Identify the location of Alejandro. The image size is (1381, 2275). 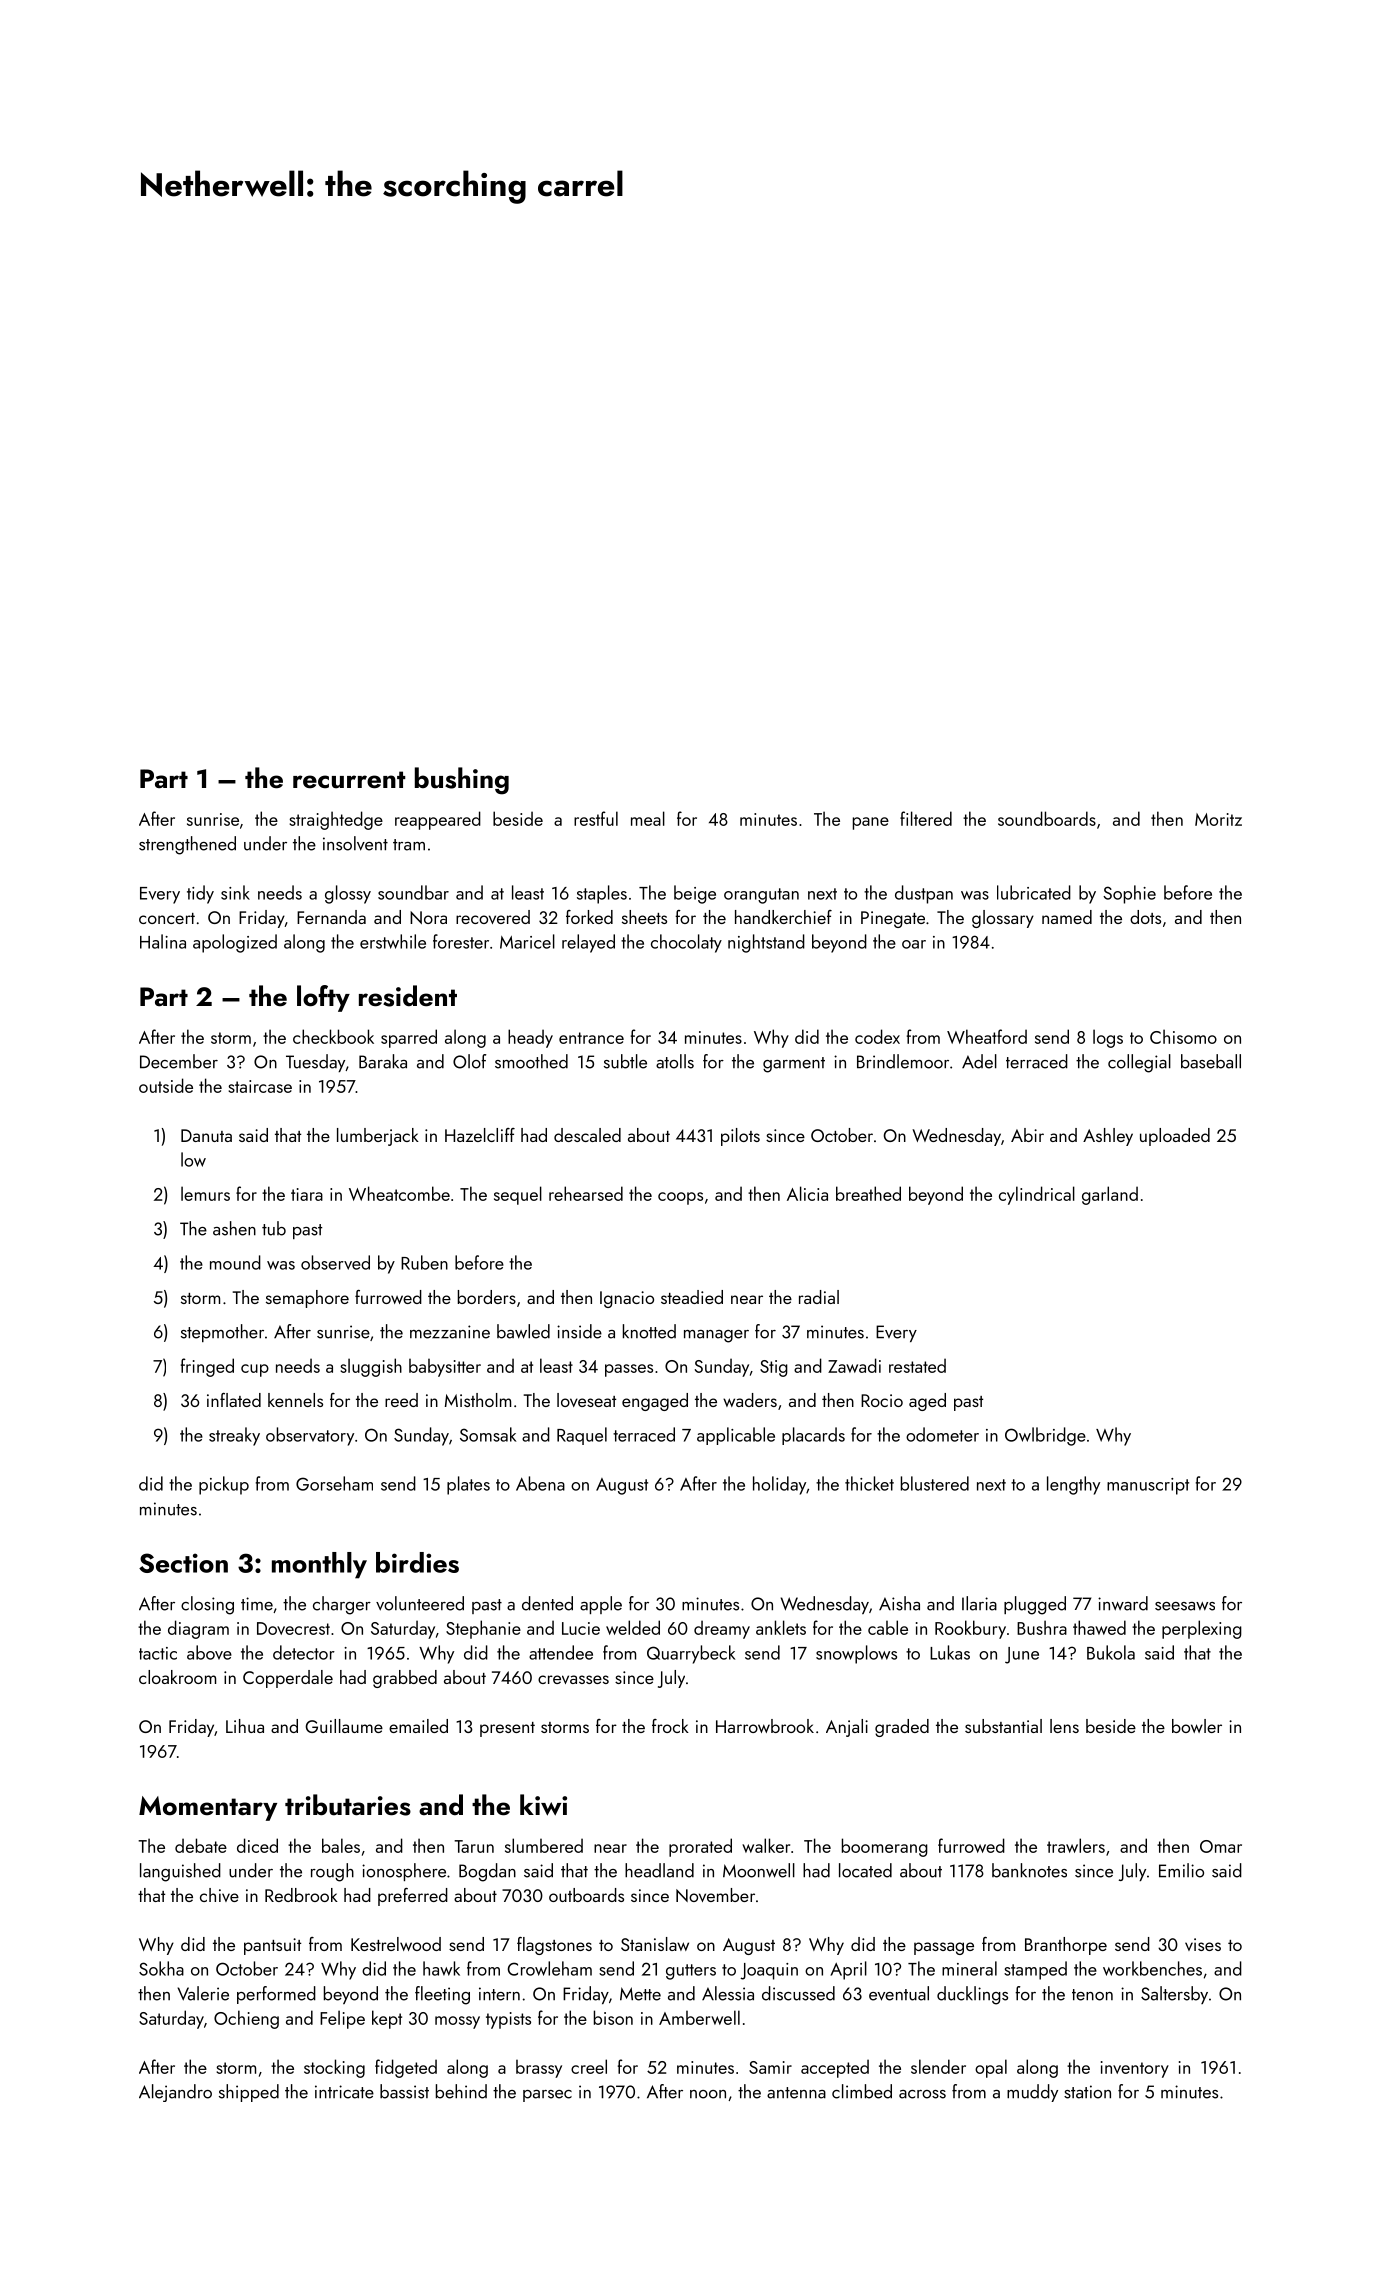
(175, 2093).
